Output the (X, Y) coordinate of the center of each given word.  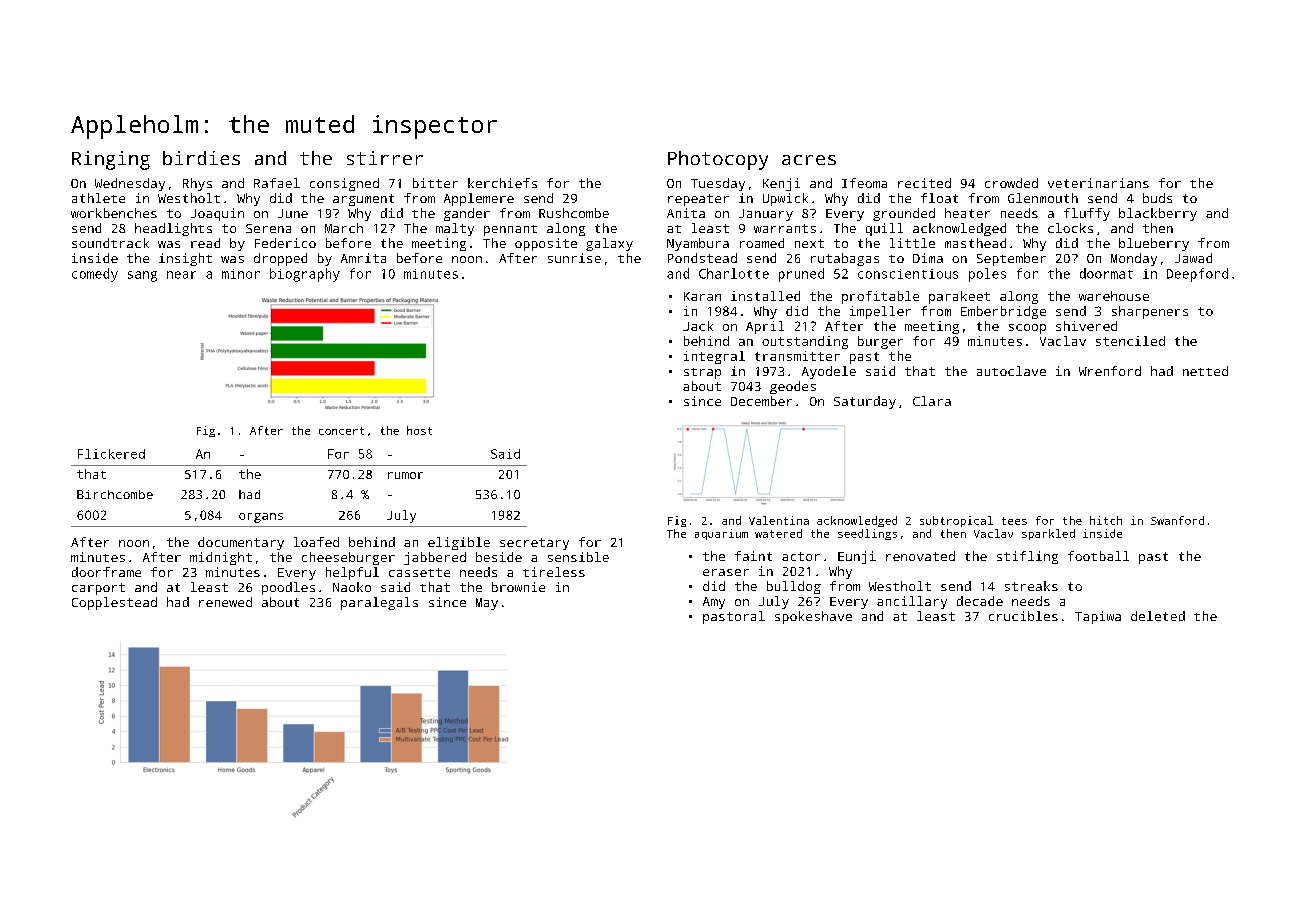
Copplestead (114, 603)
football (1098, 556)
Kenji (781, 184)
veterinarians (1098, 183)
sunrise (574, 258)
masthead (975, 243)
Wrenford (1110, 371)
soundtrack (110, 243)
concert (341, 431)
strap (702, 373)
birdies (201, 158)
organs (261, 518)
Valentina (779, 520)
